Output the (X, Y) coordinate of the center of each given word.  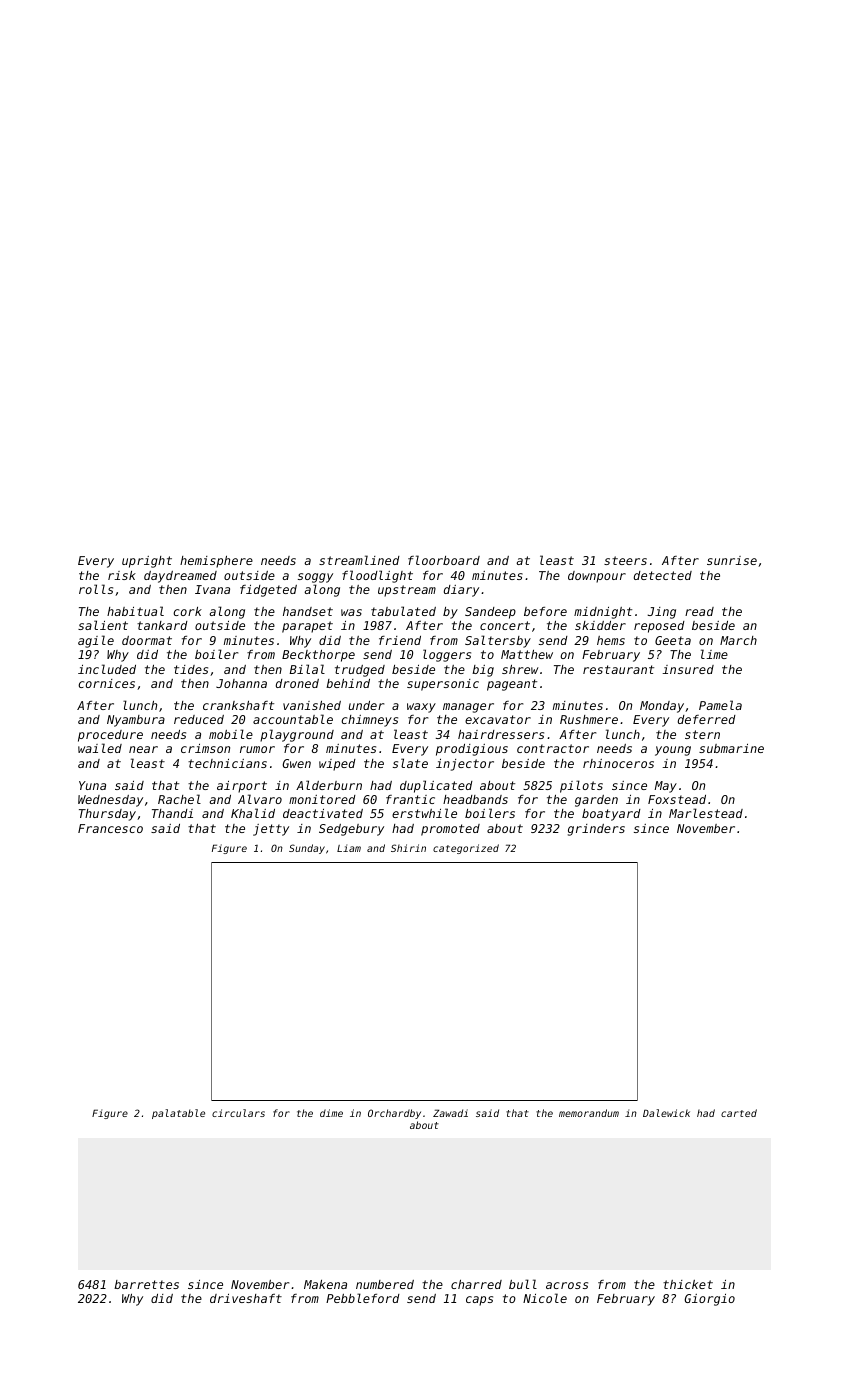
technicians (227, 763)
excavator (498, 719)
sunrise (732, 560)
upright (147, 562)
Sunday (307, 849)
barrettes (146, 1284)
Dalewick (666, 1113)
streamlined (359, 560)
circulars (238, 1113)
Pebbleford (363, 1298)
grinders (596, 830)
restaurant (618, 669)
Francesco (110, 828)
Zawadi (450, 1113)
